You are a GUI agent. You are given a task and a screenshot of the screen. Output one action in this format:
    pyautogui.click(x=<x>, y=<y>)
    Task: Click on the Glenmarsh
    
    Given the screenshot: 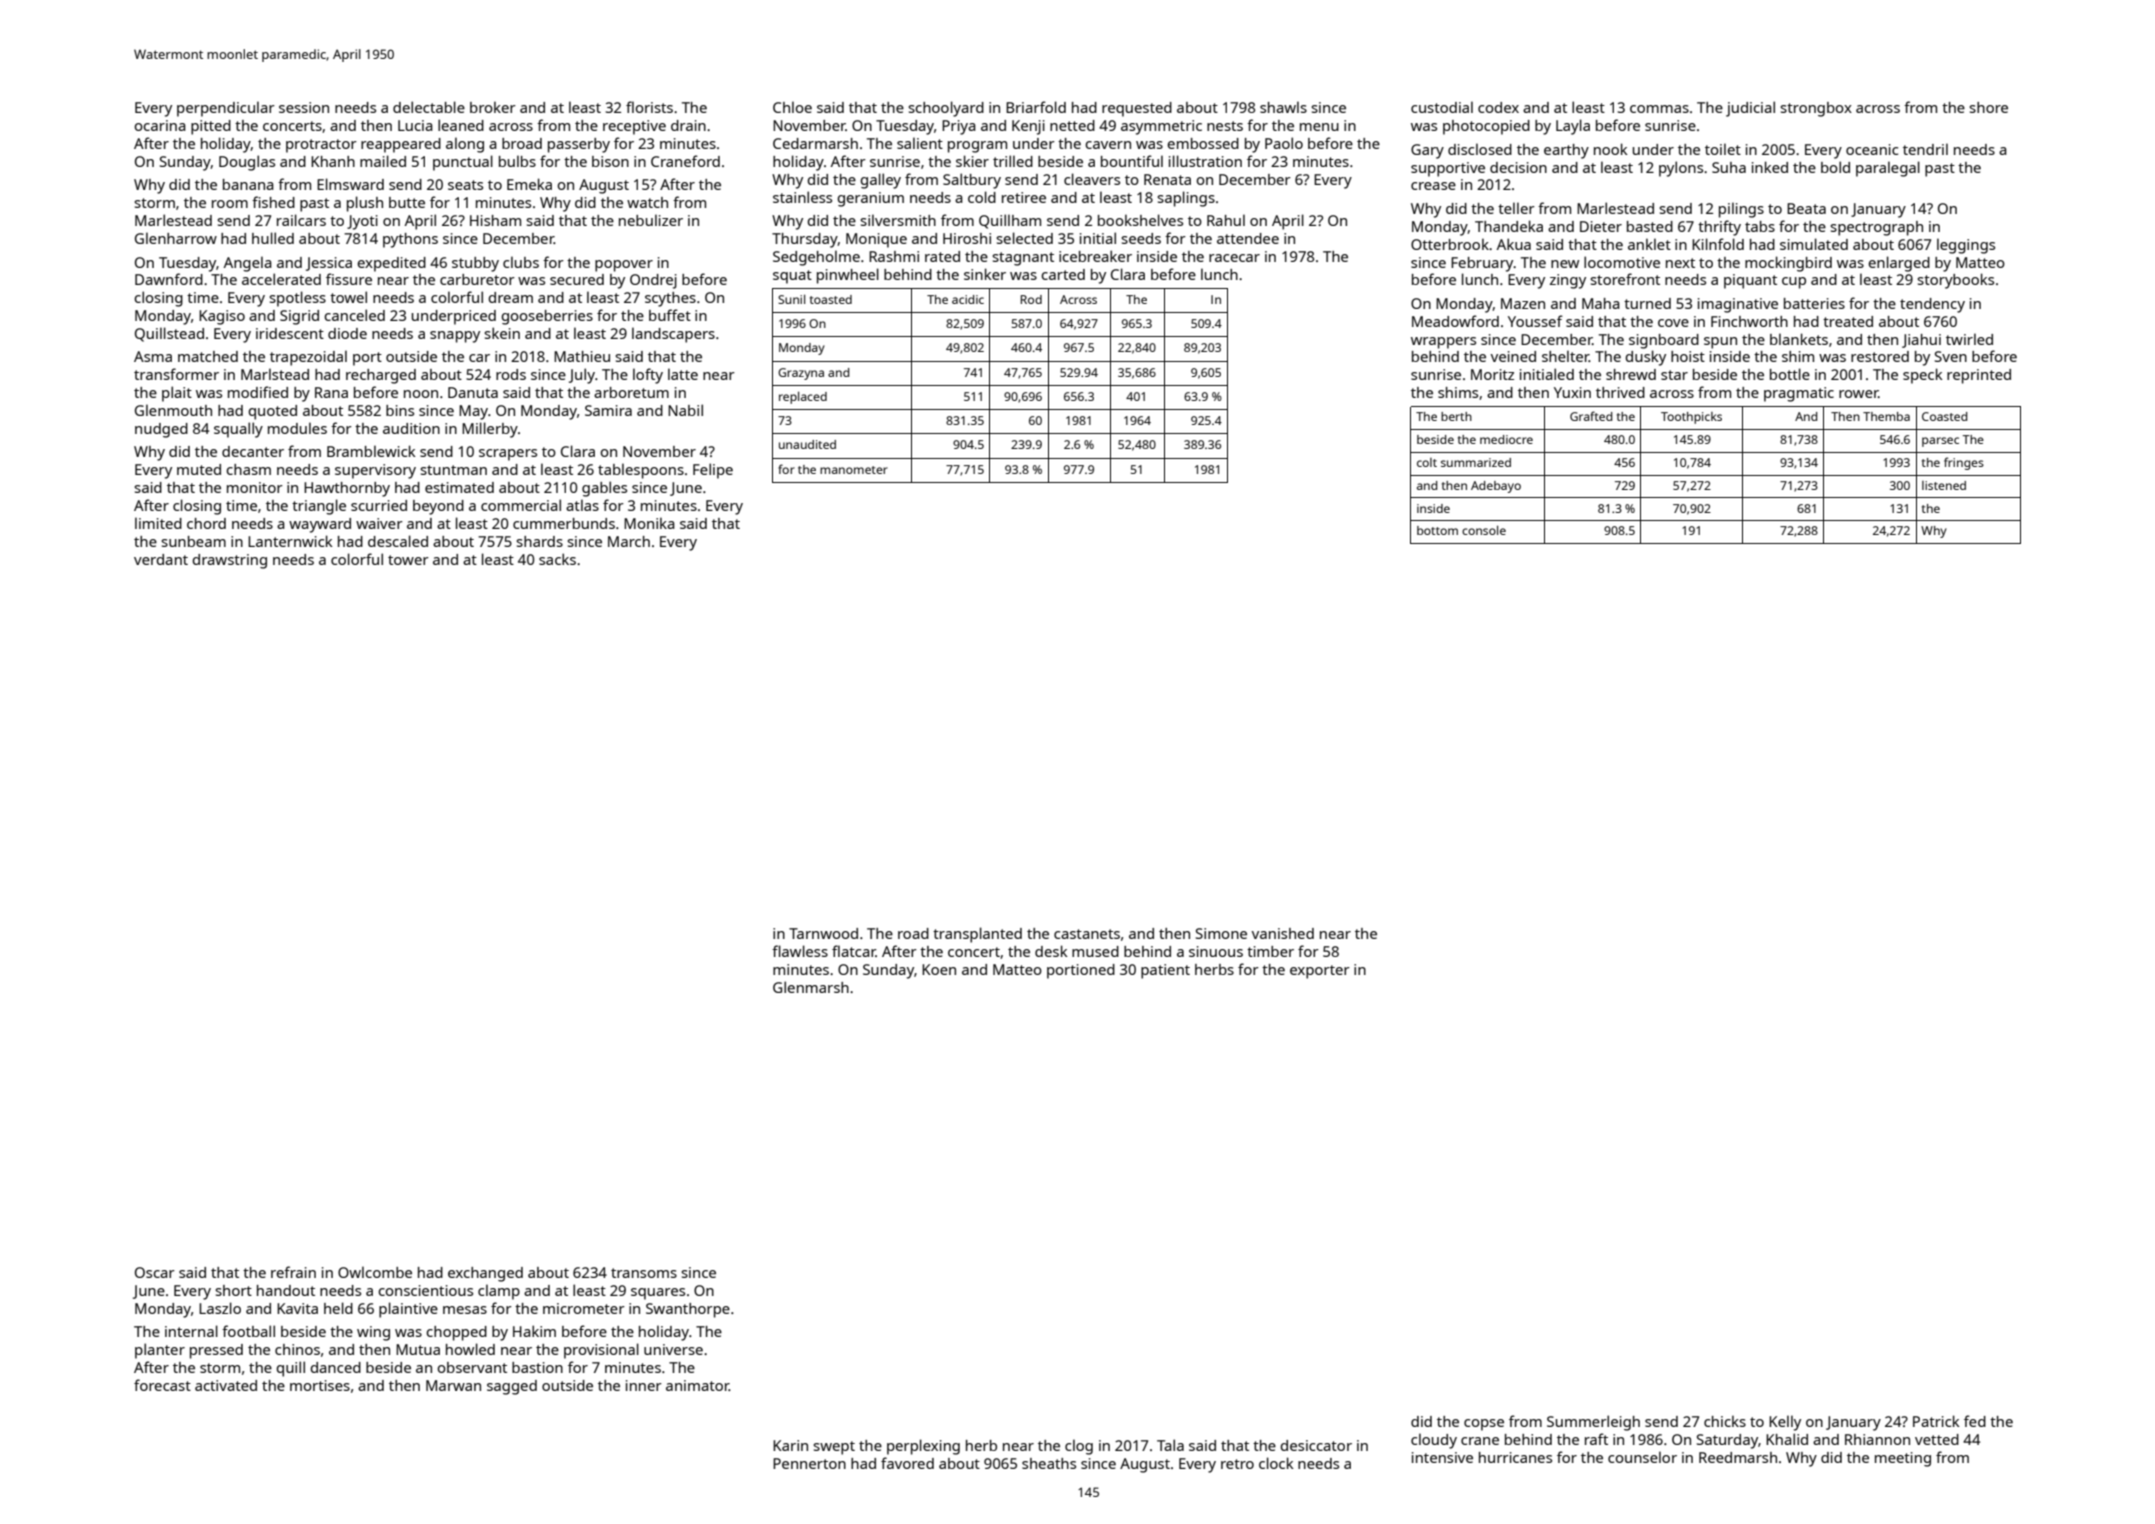 What is the action you would take?
    pyautogui.click(x=811, y=987)
